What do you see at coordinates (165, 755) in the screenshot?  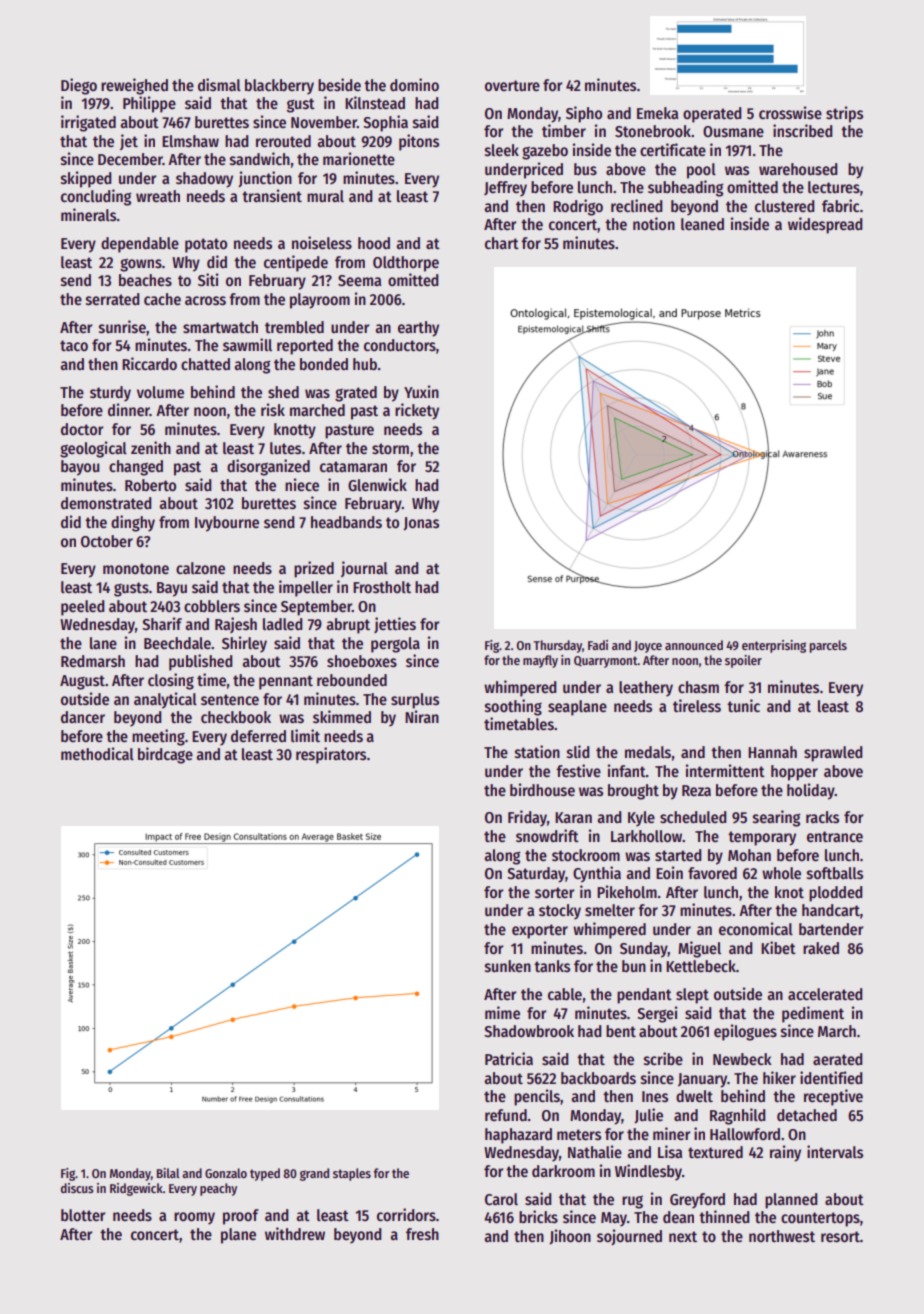 I see `birdcage` at bounding box center [165, 755].
